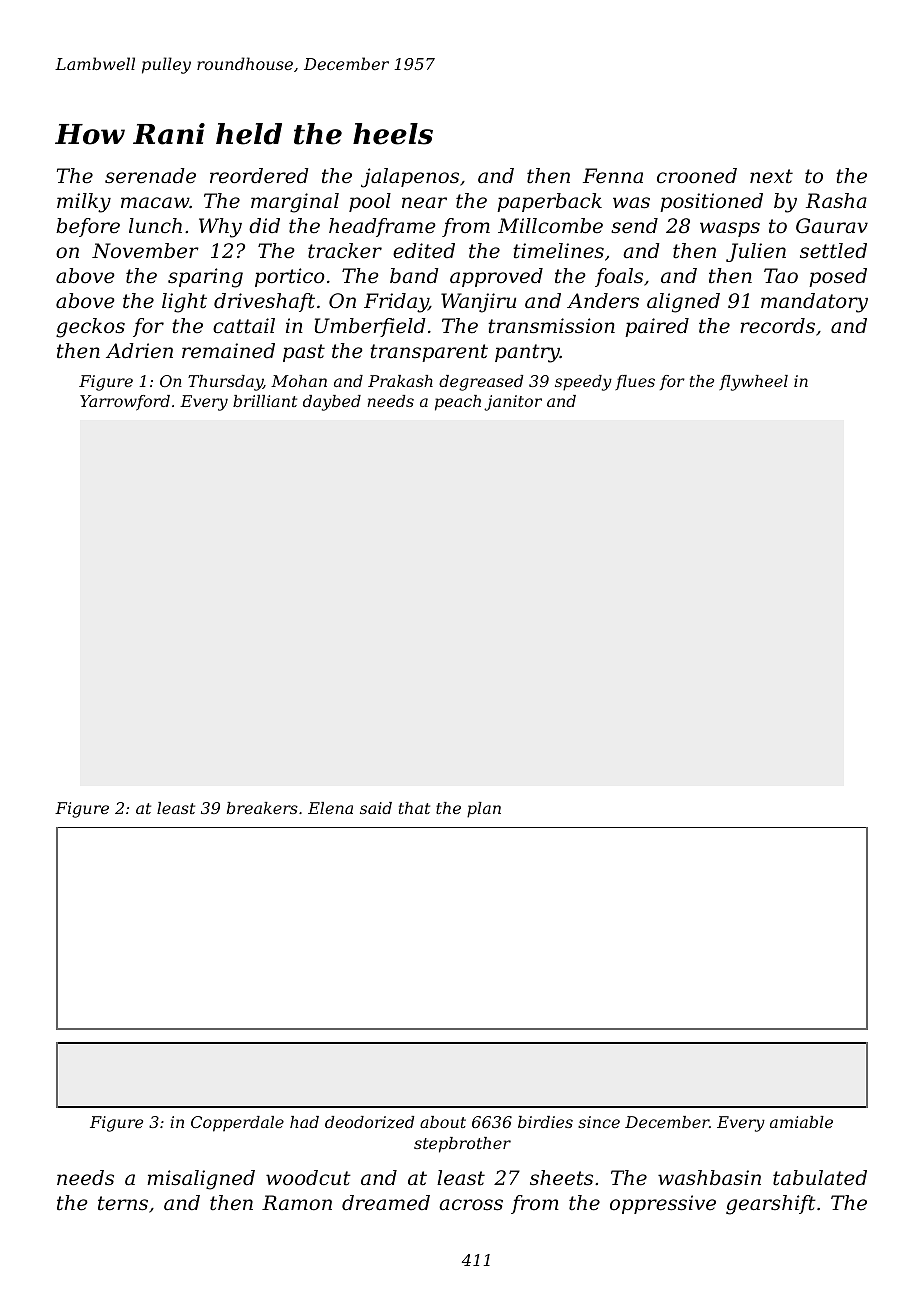  I want to click on flues, so click(635, 382).
